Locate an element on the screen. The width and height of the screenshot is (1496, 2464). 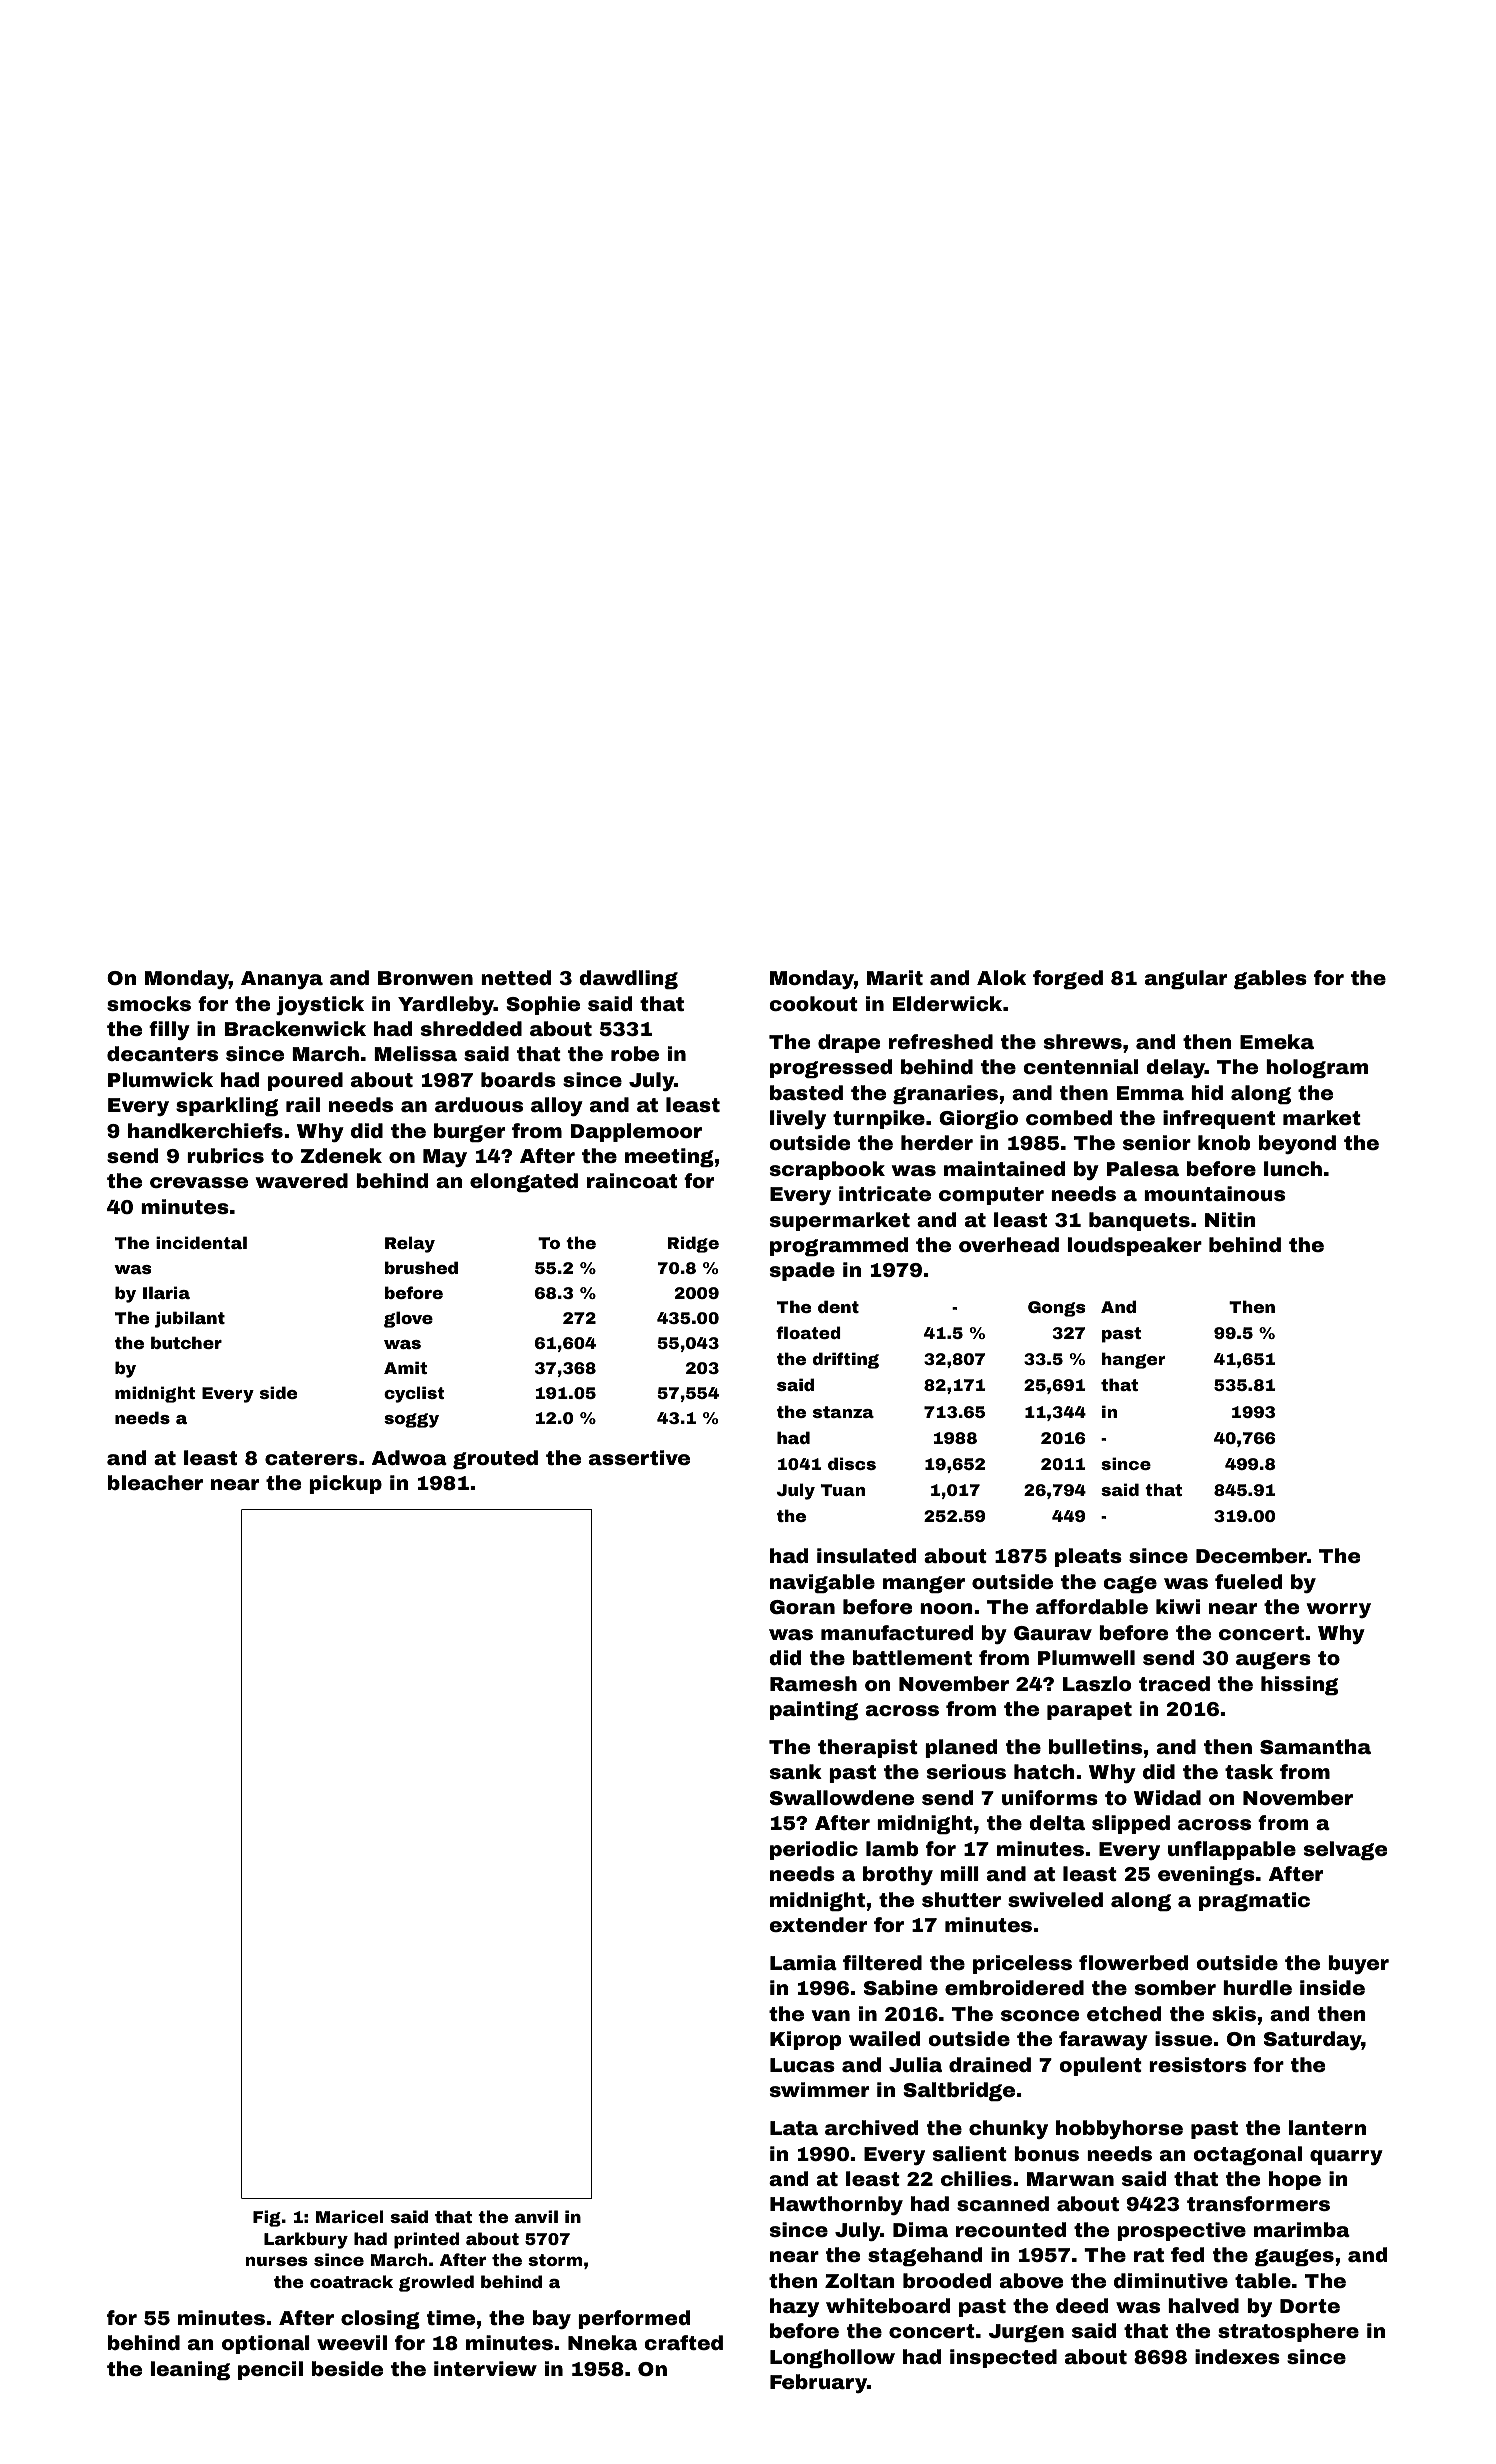
loudspeaker is located at coordinates (1134, 1246).
